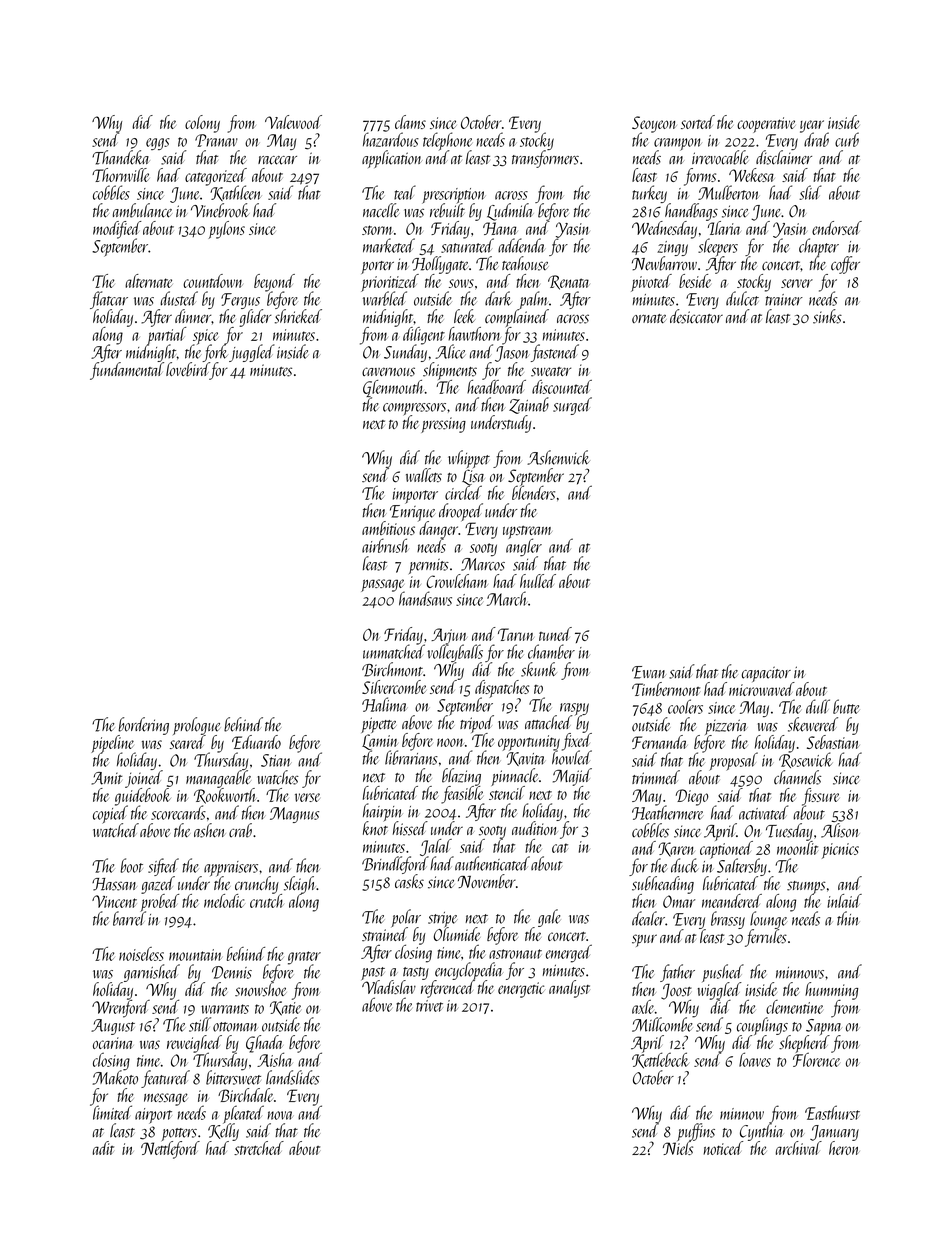  What do you see at coordinates (410, 122) in the document?
I see `clams` at bounding box center [410, 122].
